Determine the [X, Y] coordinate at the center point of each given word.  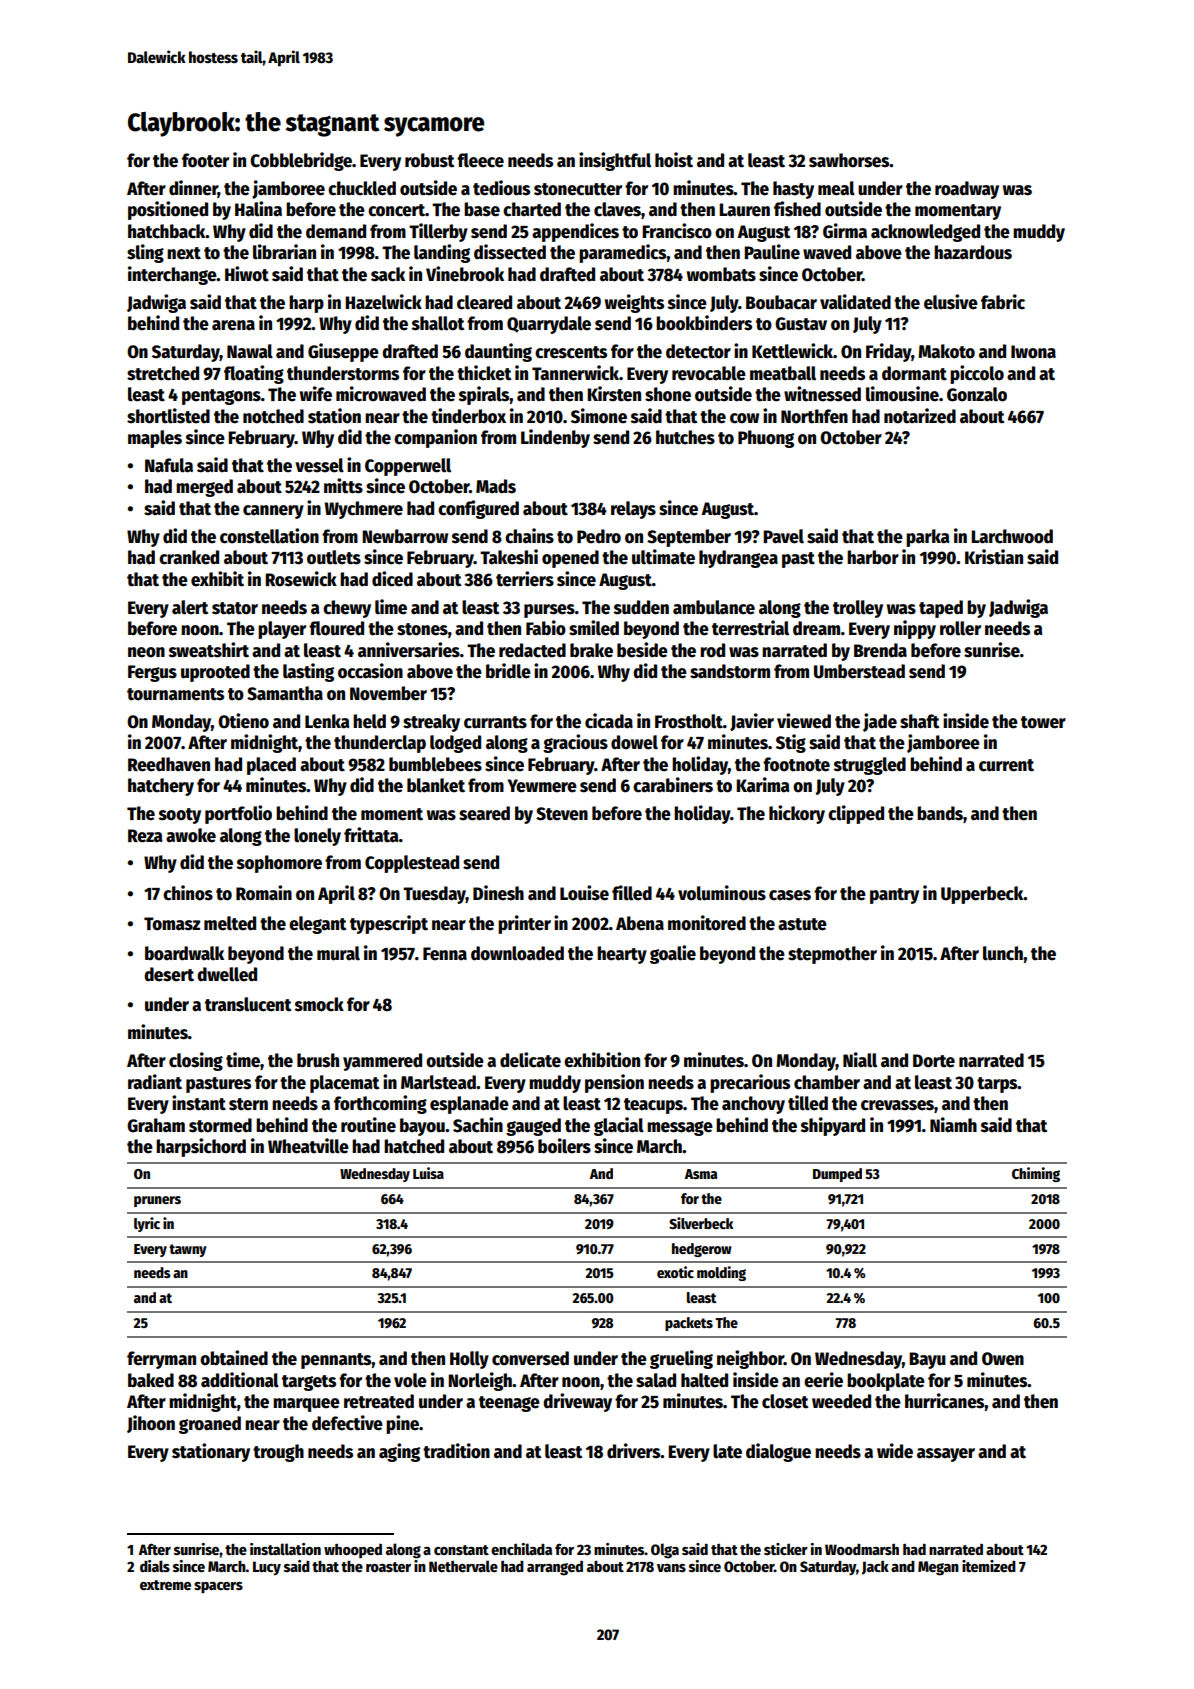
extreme [165, 1585]
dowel [634, 742]
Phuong [766, 439]
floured [336, 628]
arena [233, 325]
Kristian [994, 557]
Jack [875, 1567]
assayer [946, 1455]
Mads [496, 486]
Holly [469, 1360]
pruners [157, 1201]
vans [671, 1568]
